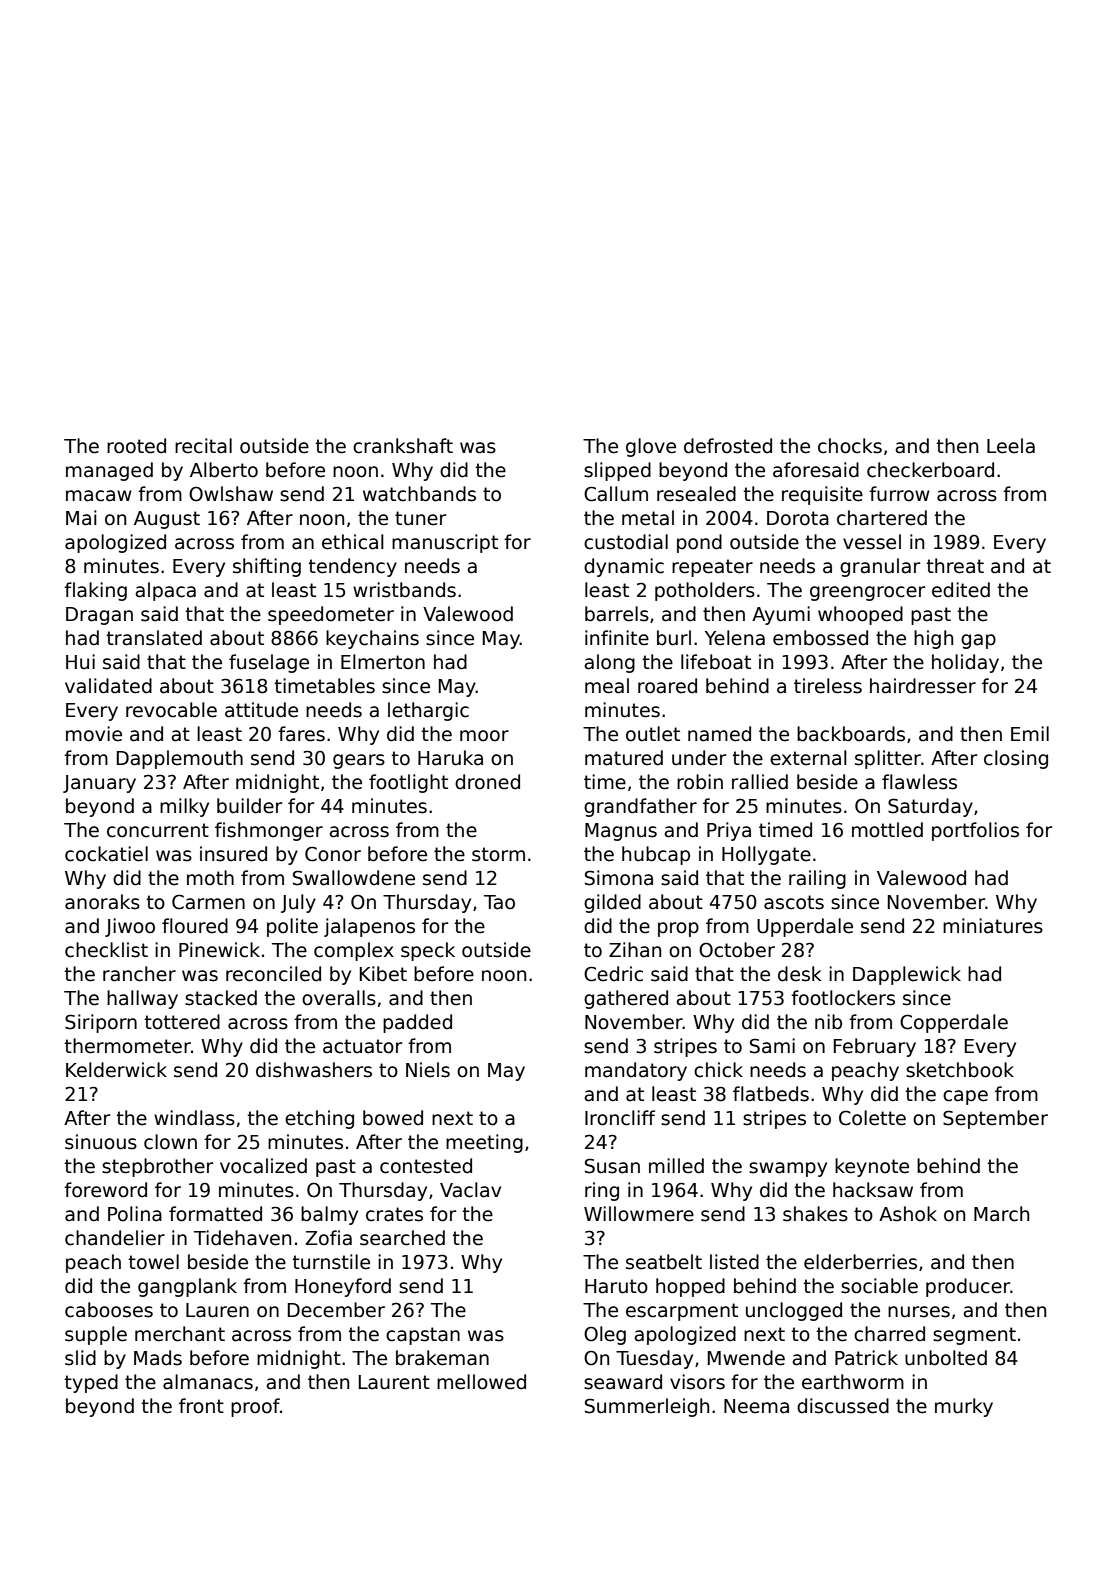 This screenshot has height=1588, width=1118. What do you see at coordinates (805, 927) in the screenshot?
I see `Upperdale` at bounding box center [805, 927].
